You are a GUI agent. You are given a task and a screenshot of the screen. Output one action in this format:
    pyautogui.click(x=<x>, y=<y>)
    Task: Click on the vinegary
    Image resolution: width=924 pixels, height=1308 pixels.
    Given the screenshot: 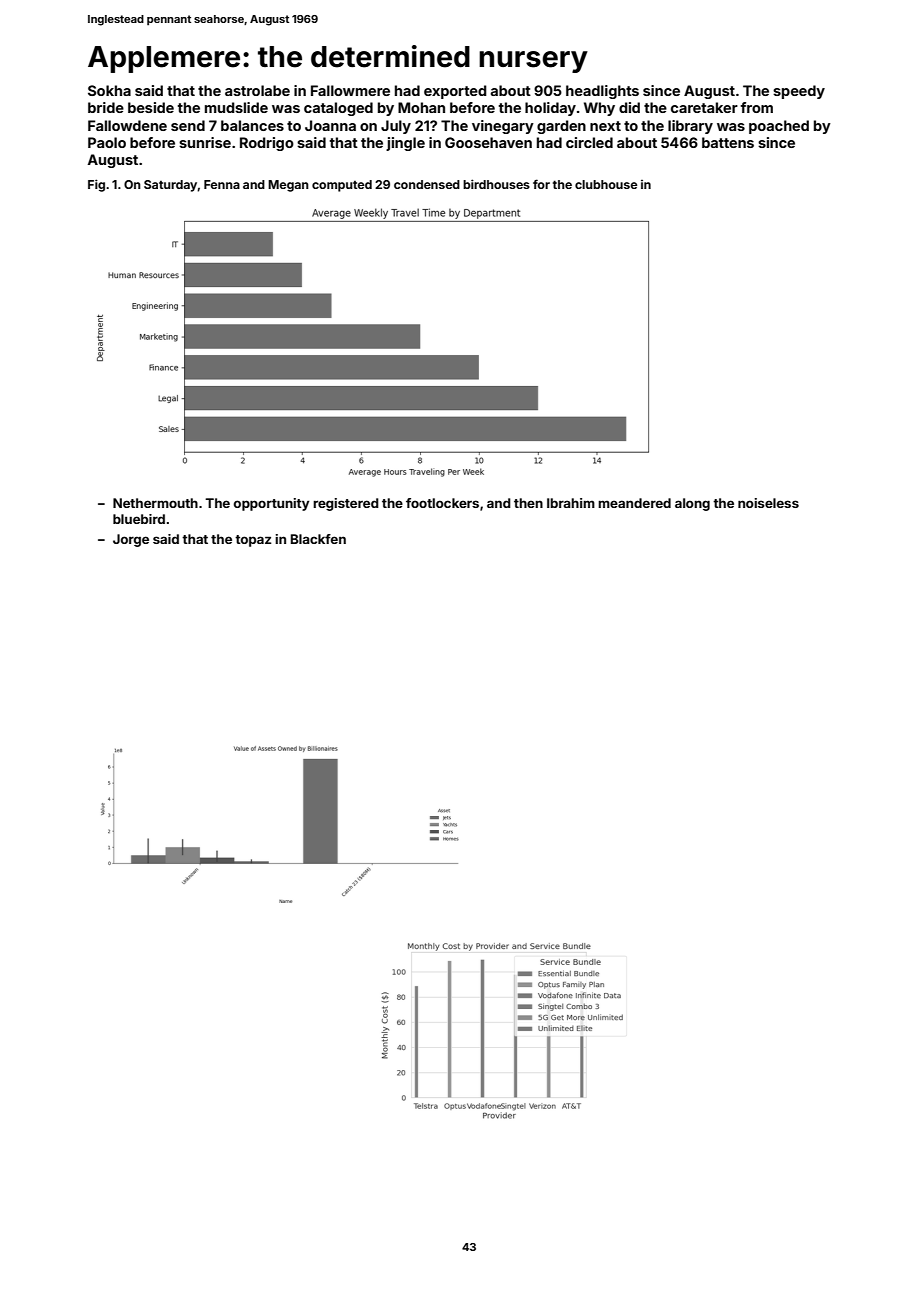 What is the action you would take?
    pyautogui.click(x=503, y=127)
